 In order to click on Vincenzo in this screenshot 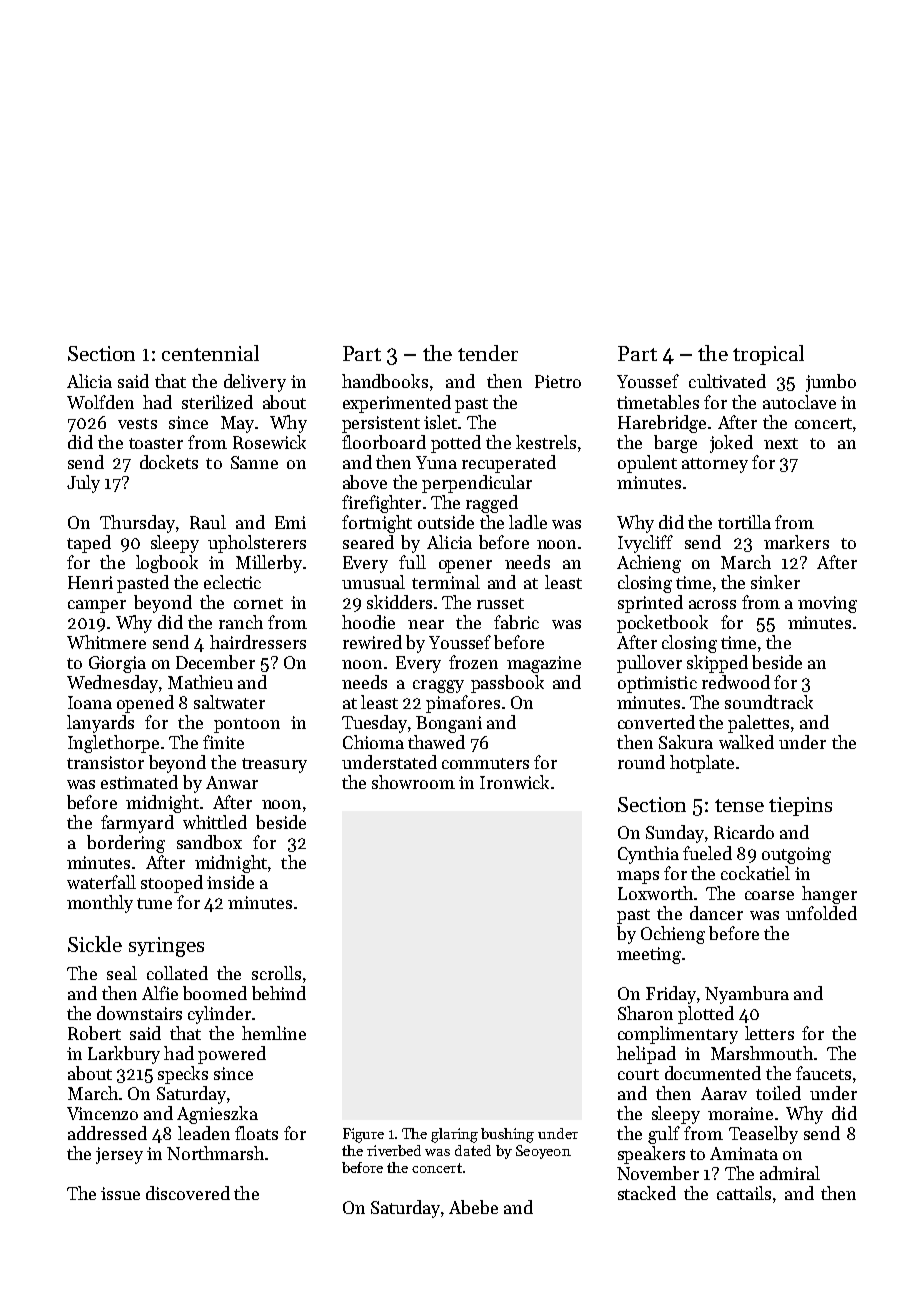, I will do `click(102, 1113)`.
